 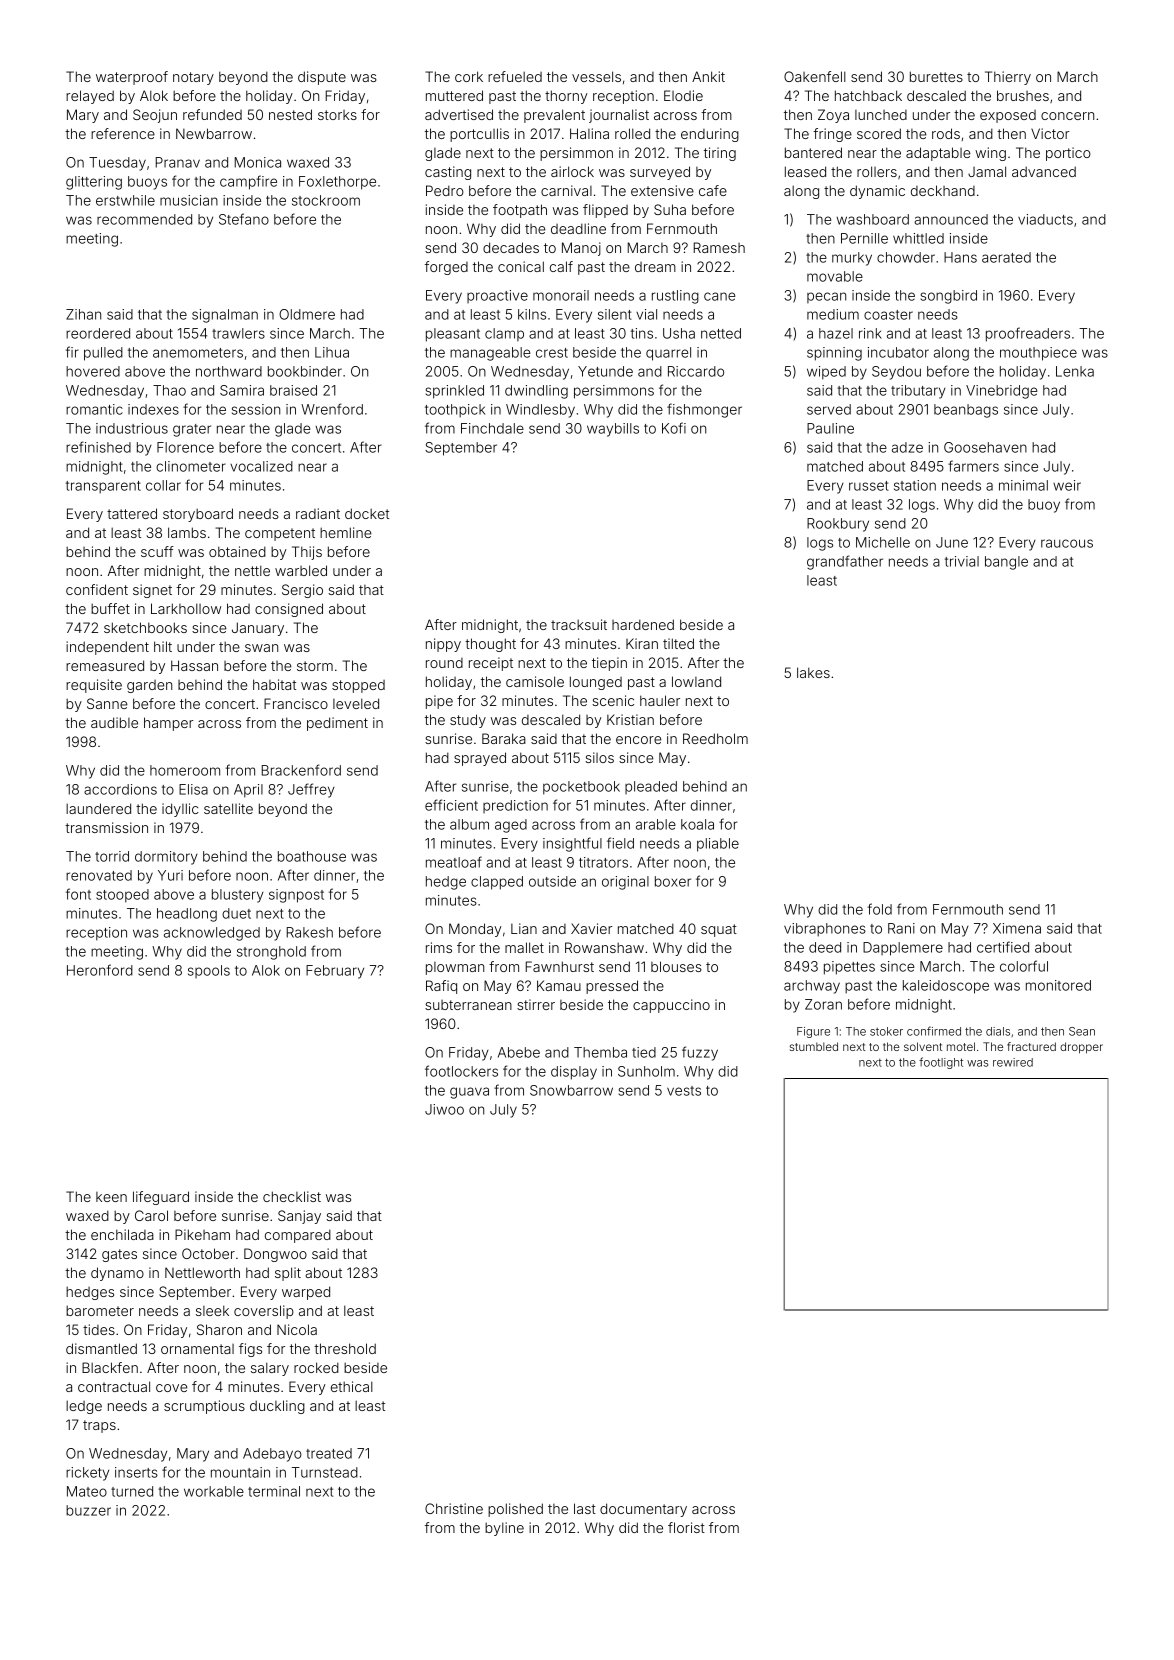 What do you see at coordinates (592, 928) in the page?
I see `Xavier` at bounding box center [592, 928].
